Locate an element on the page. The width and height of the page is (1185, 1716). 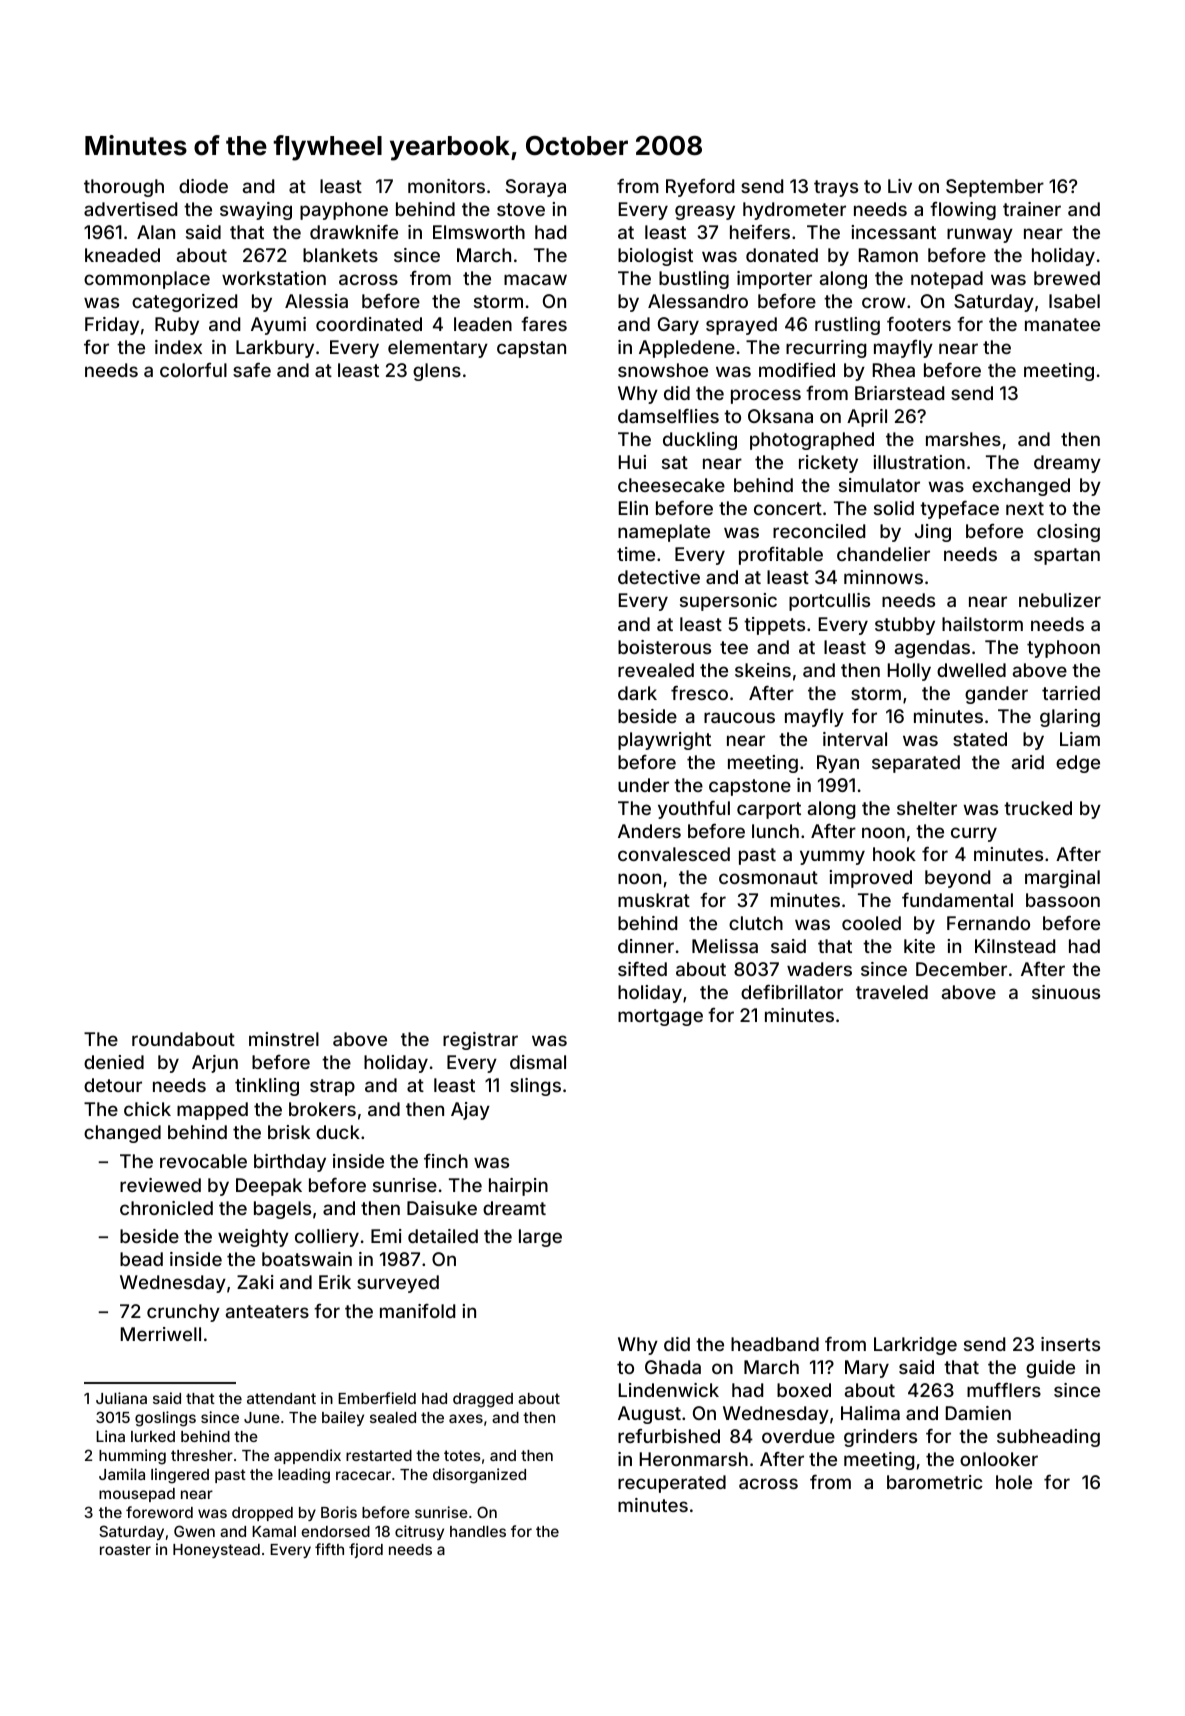
Honeystead is located at coordinates (216, 1551).
